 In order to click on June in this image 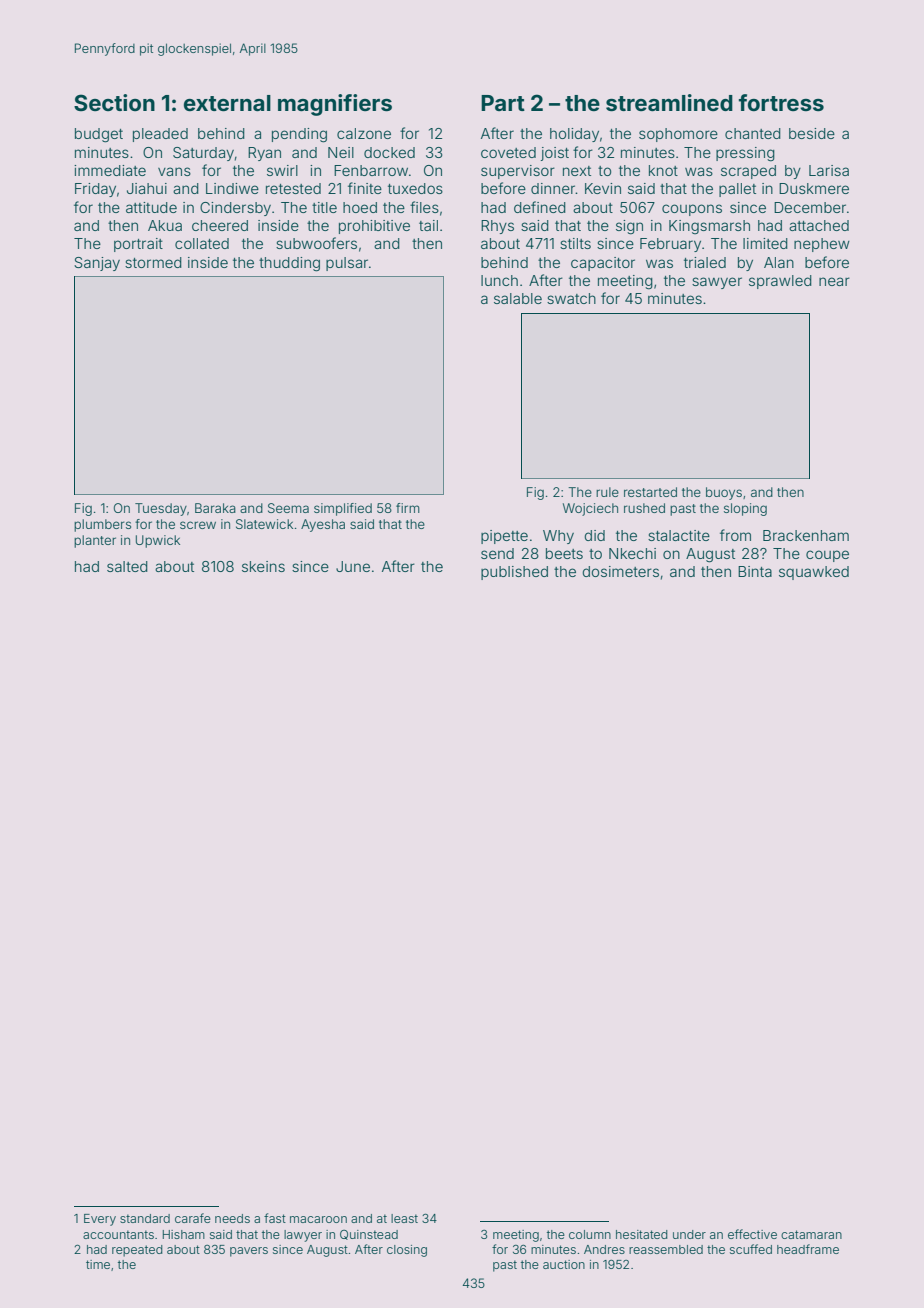, I will do `click(353, 566)`.
